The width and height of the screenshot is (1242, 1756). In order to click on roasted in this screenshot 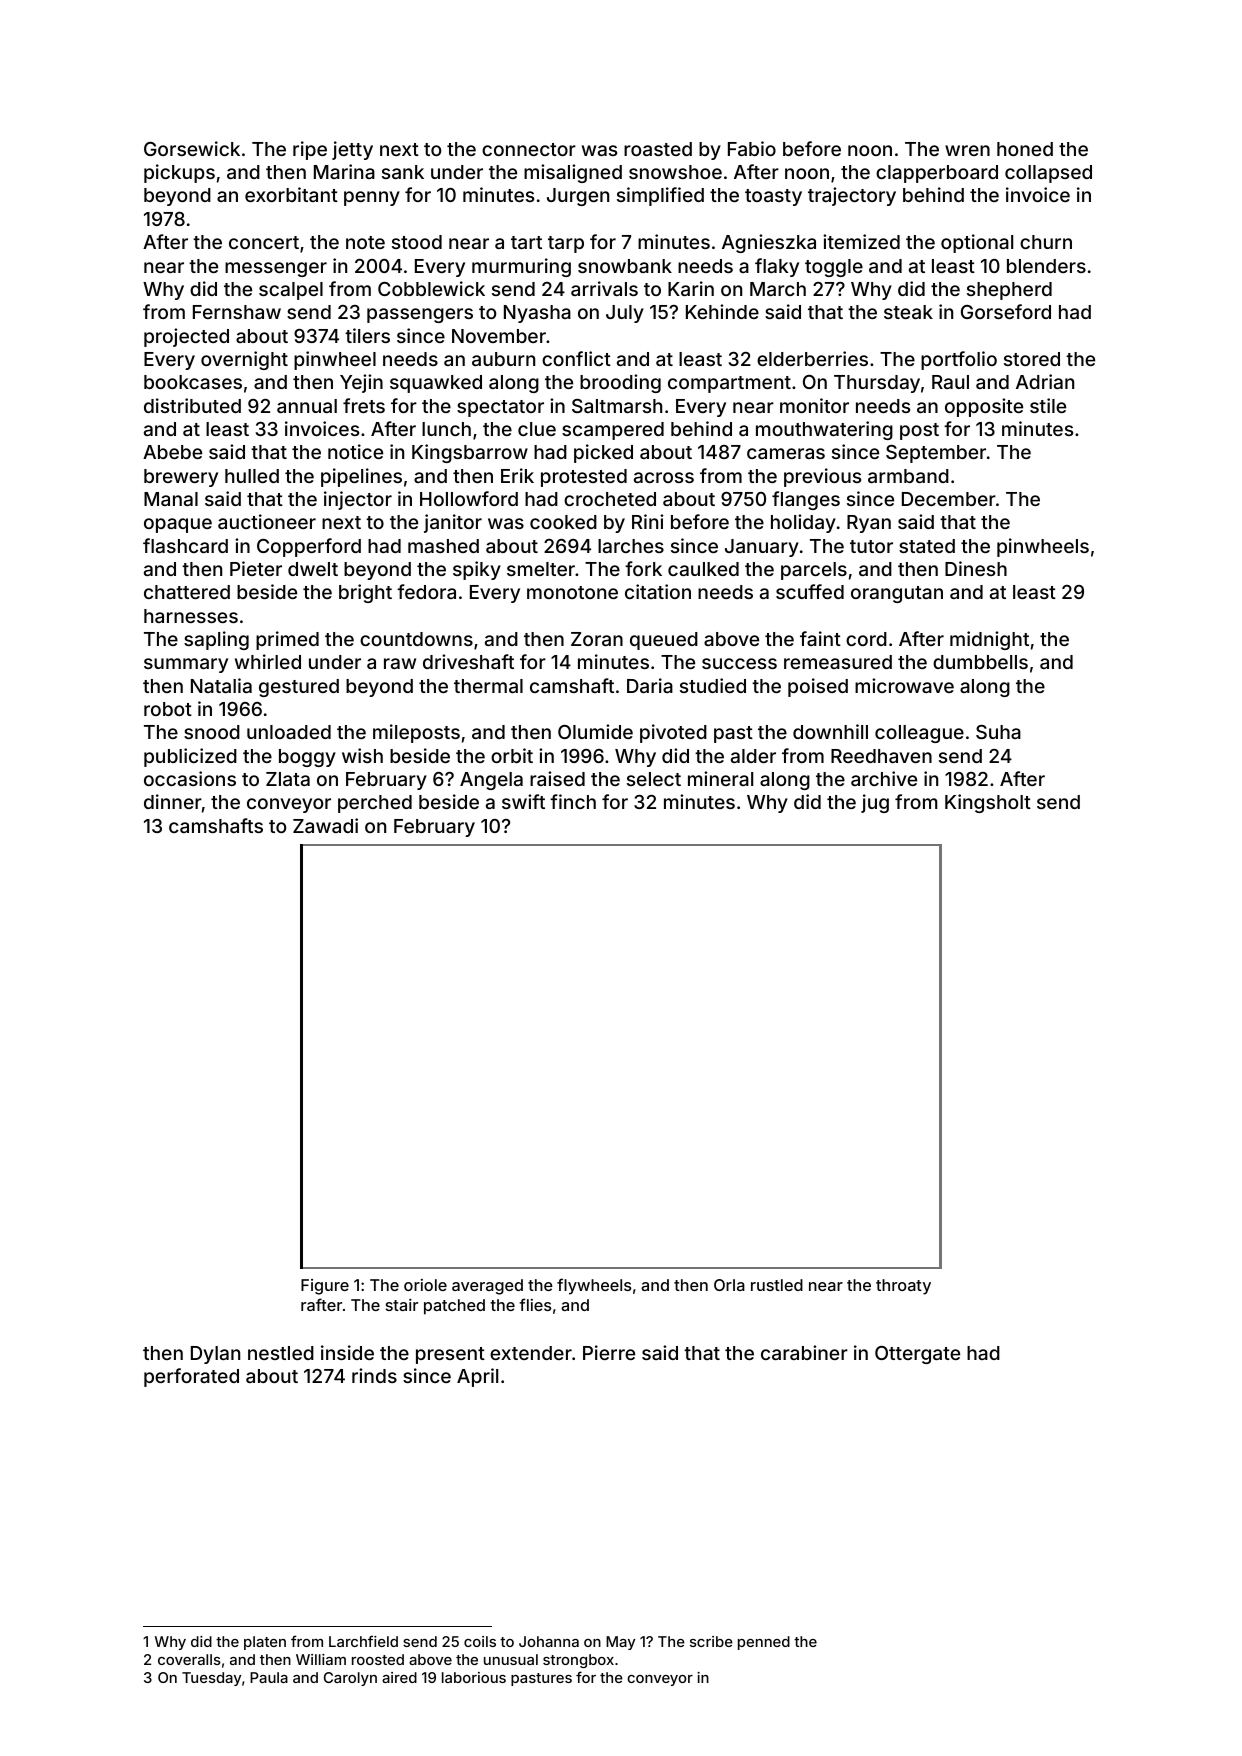, I will do `click(658, 149)`.
